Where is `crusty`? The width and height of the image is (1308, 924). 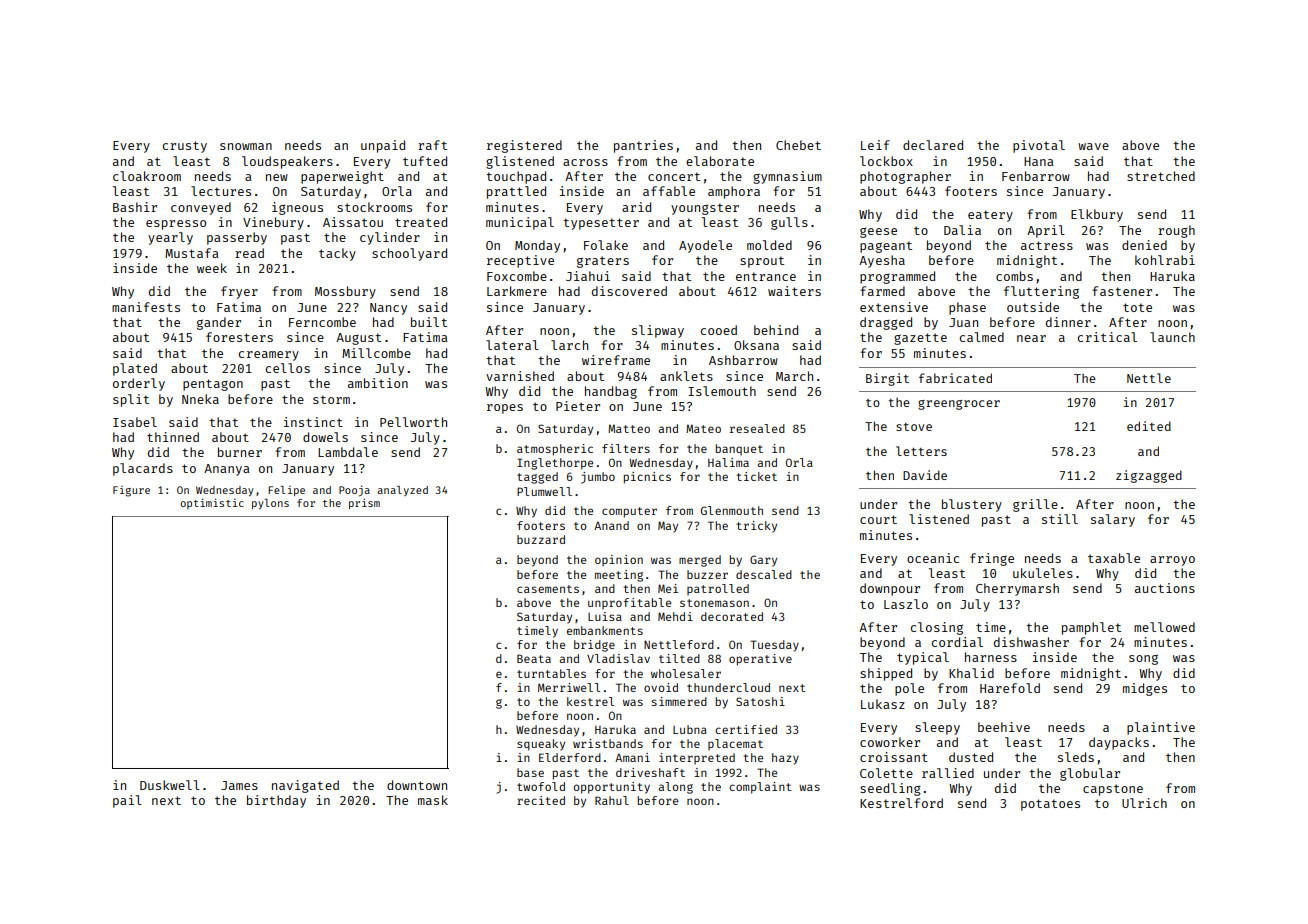 crusty is located at coordinates (185, 147).
